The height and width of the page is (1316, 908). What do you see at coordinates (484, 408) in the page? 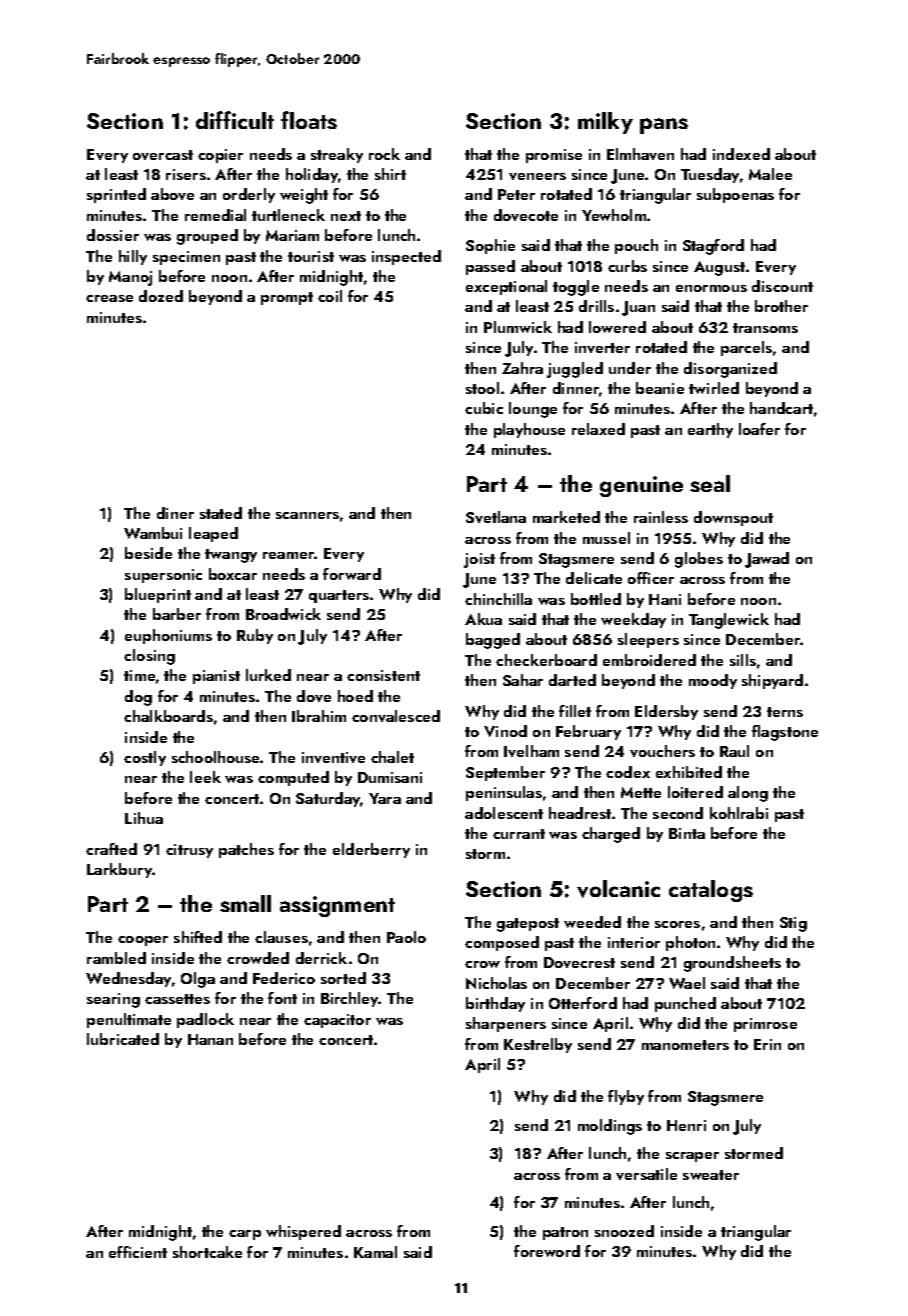
I see `cubic` at bounding box center [484, 408].
